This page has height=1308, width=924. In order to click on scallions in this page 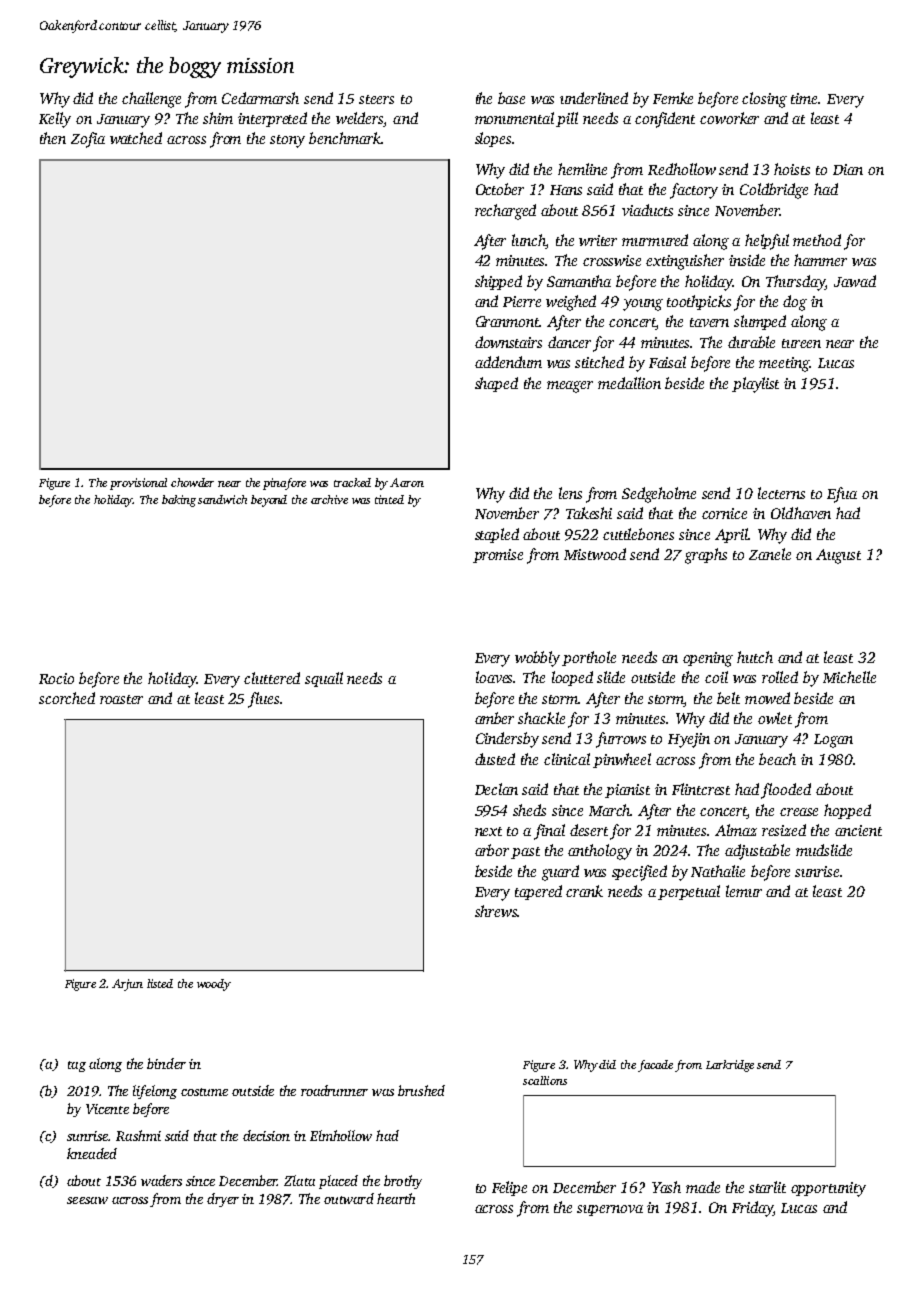, I will do `click(545, 1080)`.
